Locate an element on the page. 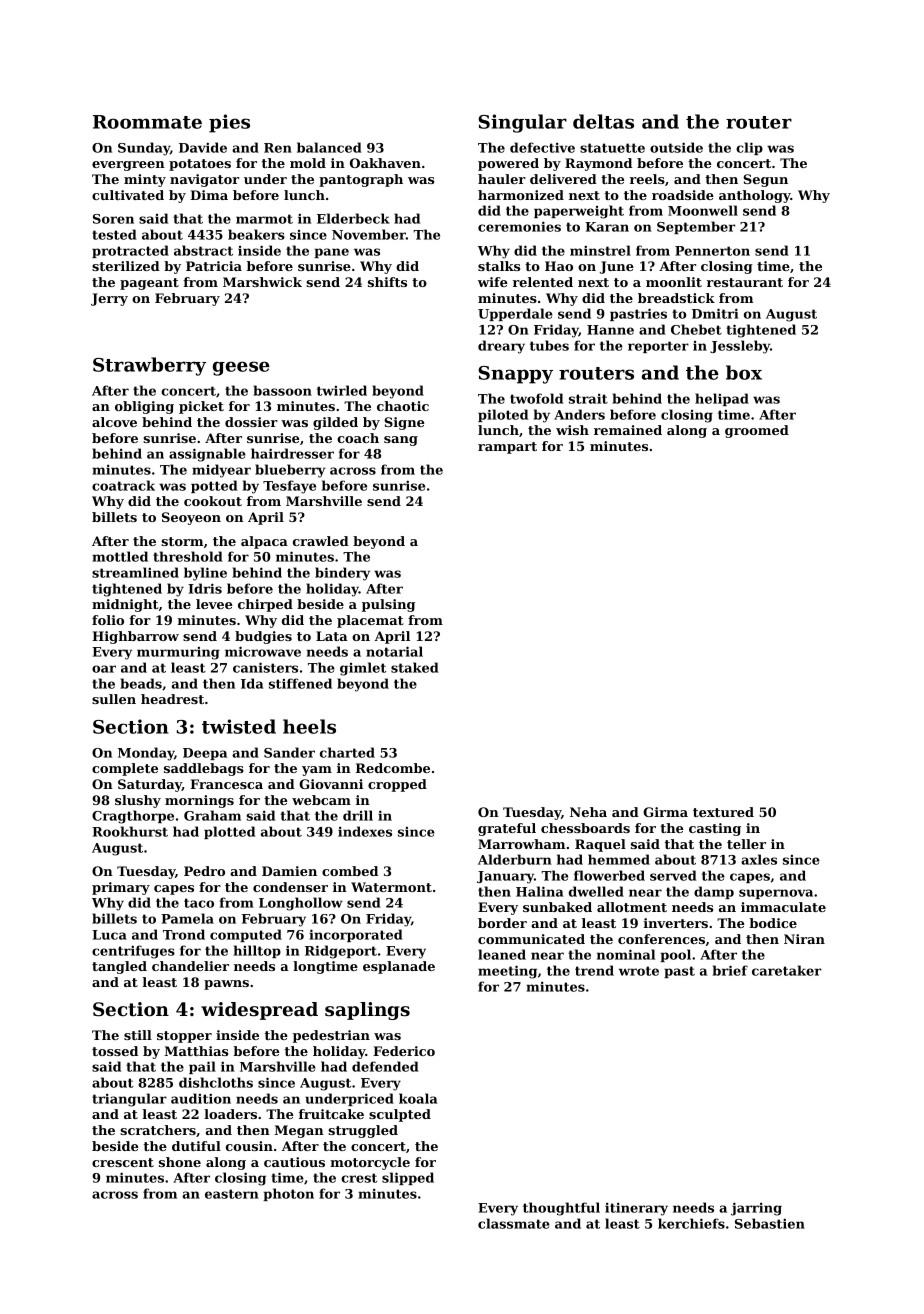  pulsing is located at coordinates (388, 605).
